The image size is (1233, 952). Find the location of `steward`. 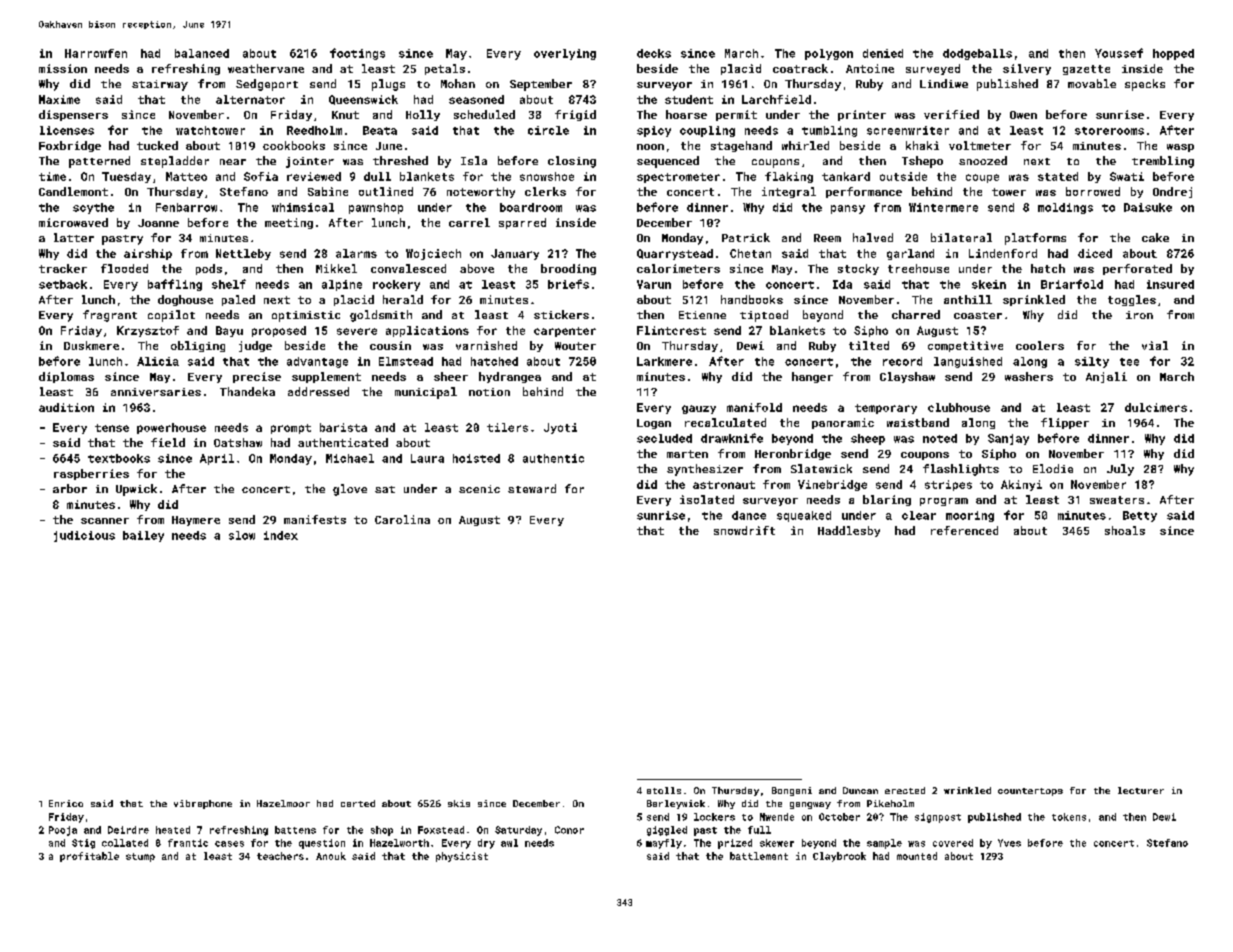

steward is located at coordinates (532, 488).
